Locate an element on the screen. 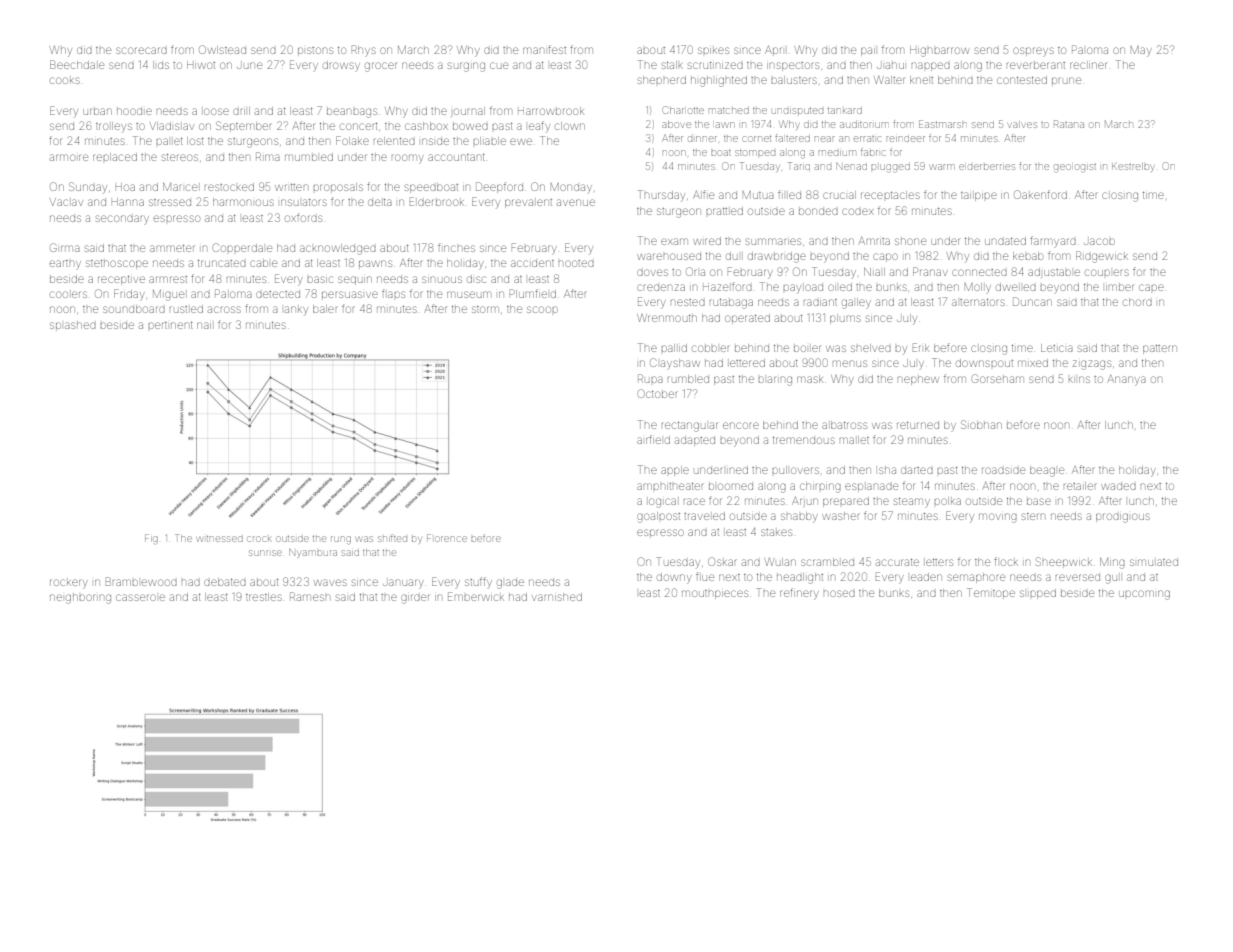 This screenshot has width=1233, height=952. trolleys is located at coordinates (114, 127).
